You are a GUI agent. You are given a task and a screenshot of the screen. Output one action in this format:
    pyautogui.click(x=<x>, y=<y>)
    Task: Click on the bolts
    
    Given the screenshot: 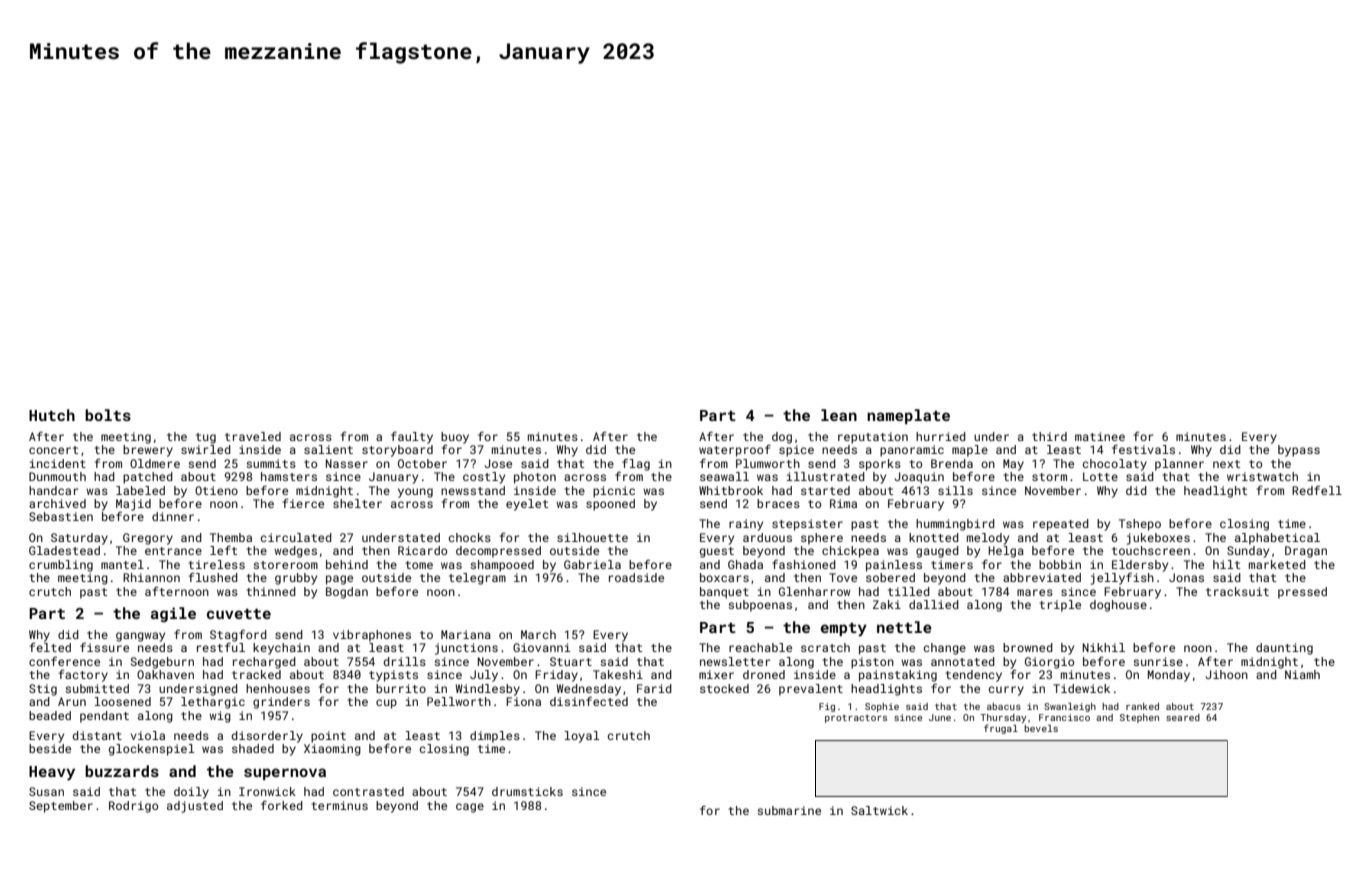 What is the action you would take?
    pyautogui.click(x=108, y=415)
